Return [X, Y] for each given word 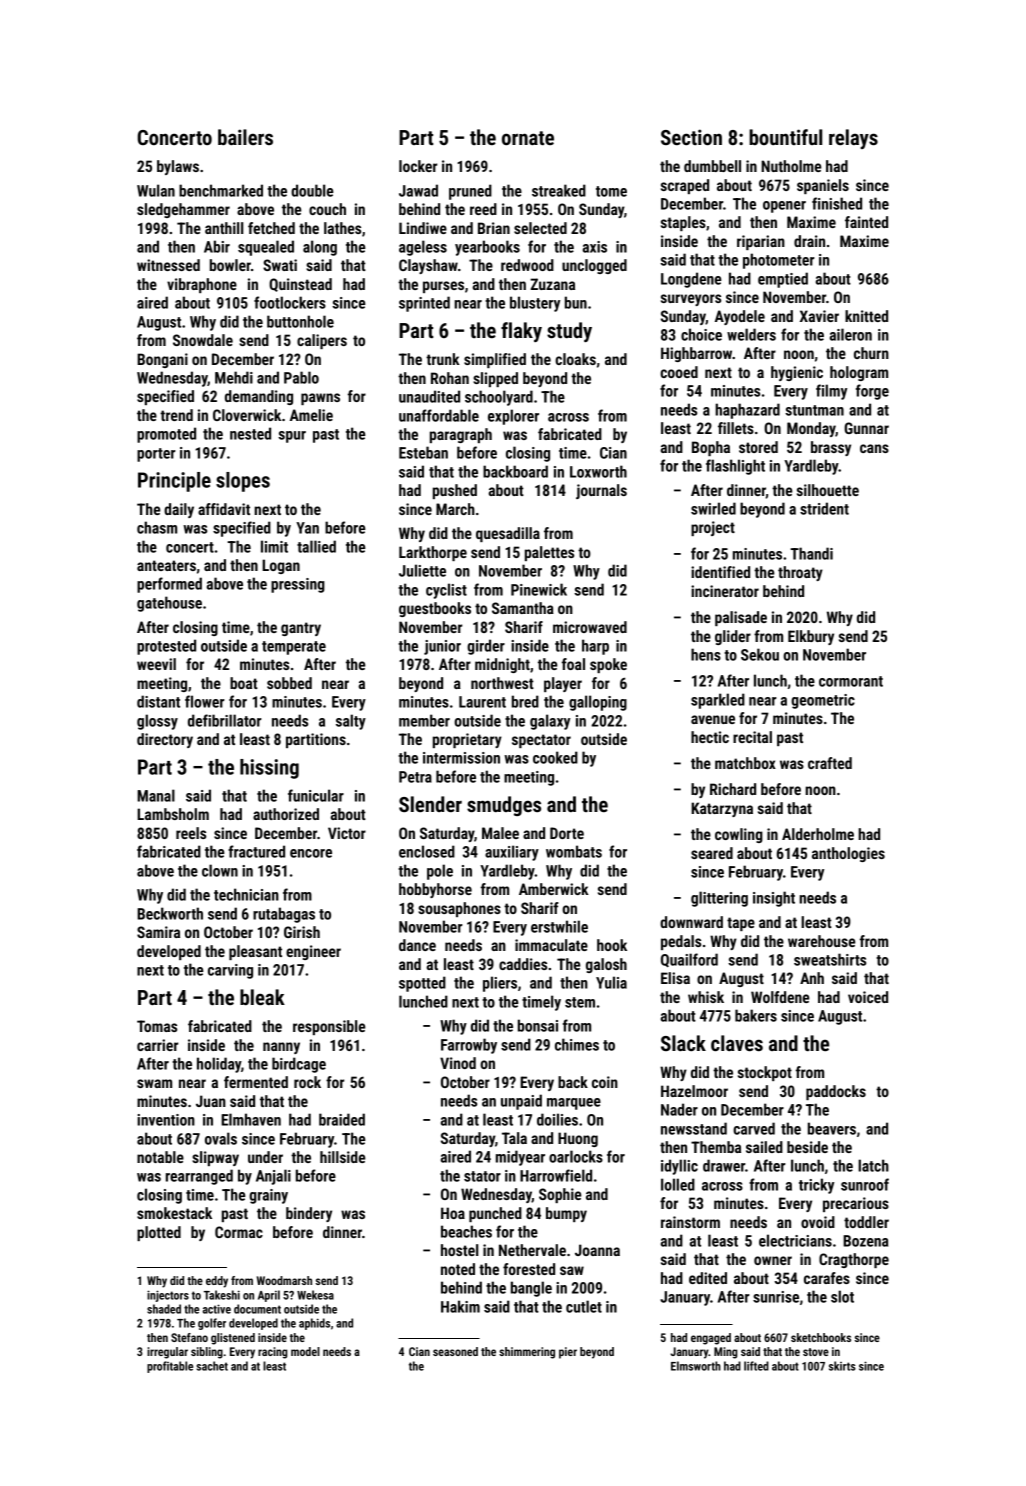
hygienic [797, 373]
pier [568, 1353]
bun [576, 302]
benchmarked [221, 190]
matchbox [745, 763]
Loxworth [598, 471]
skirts [842, 1366]
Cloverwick [247, 415]
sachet [212, 1366]
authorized [286, 814]
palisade [741, 618]
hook [612, 945]
